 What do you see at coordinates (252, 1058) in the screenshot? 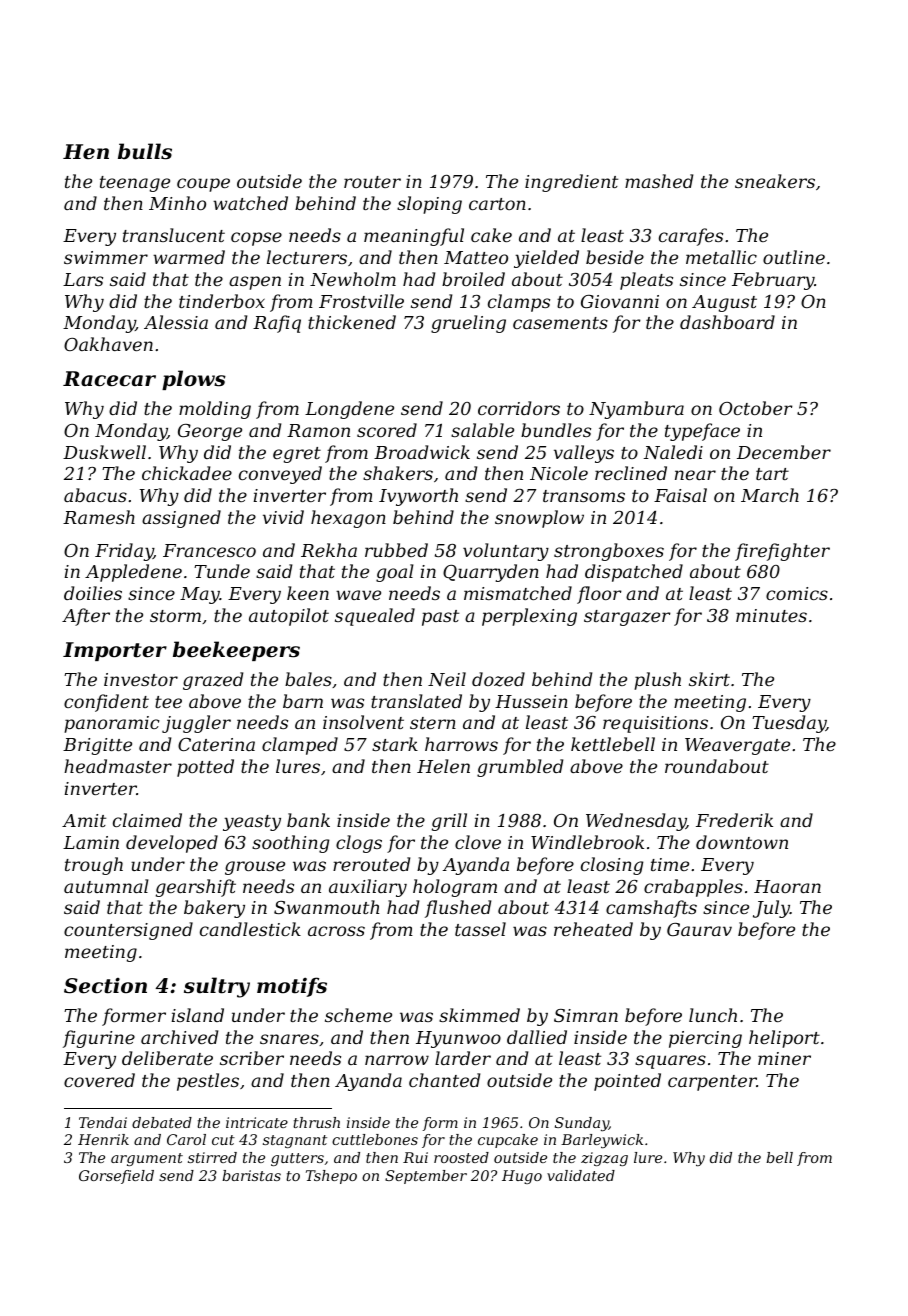
I see `scriber` at bounding box center [252, 1058].
